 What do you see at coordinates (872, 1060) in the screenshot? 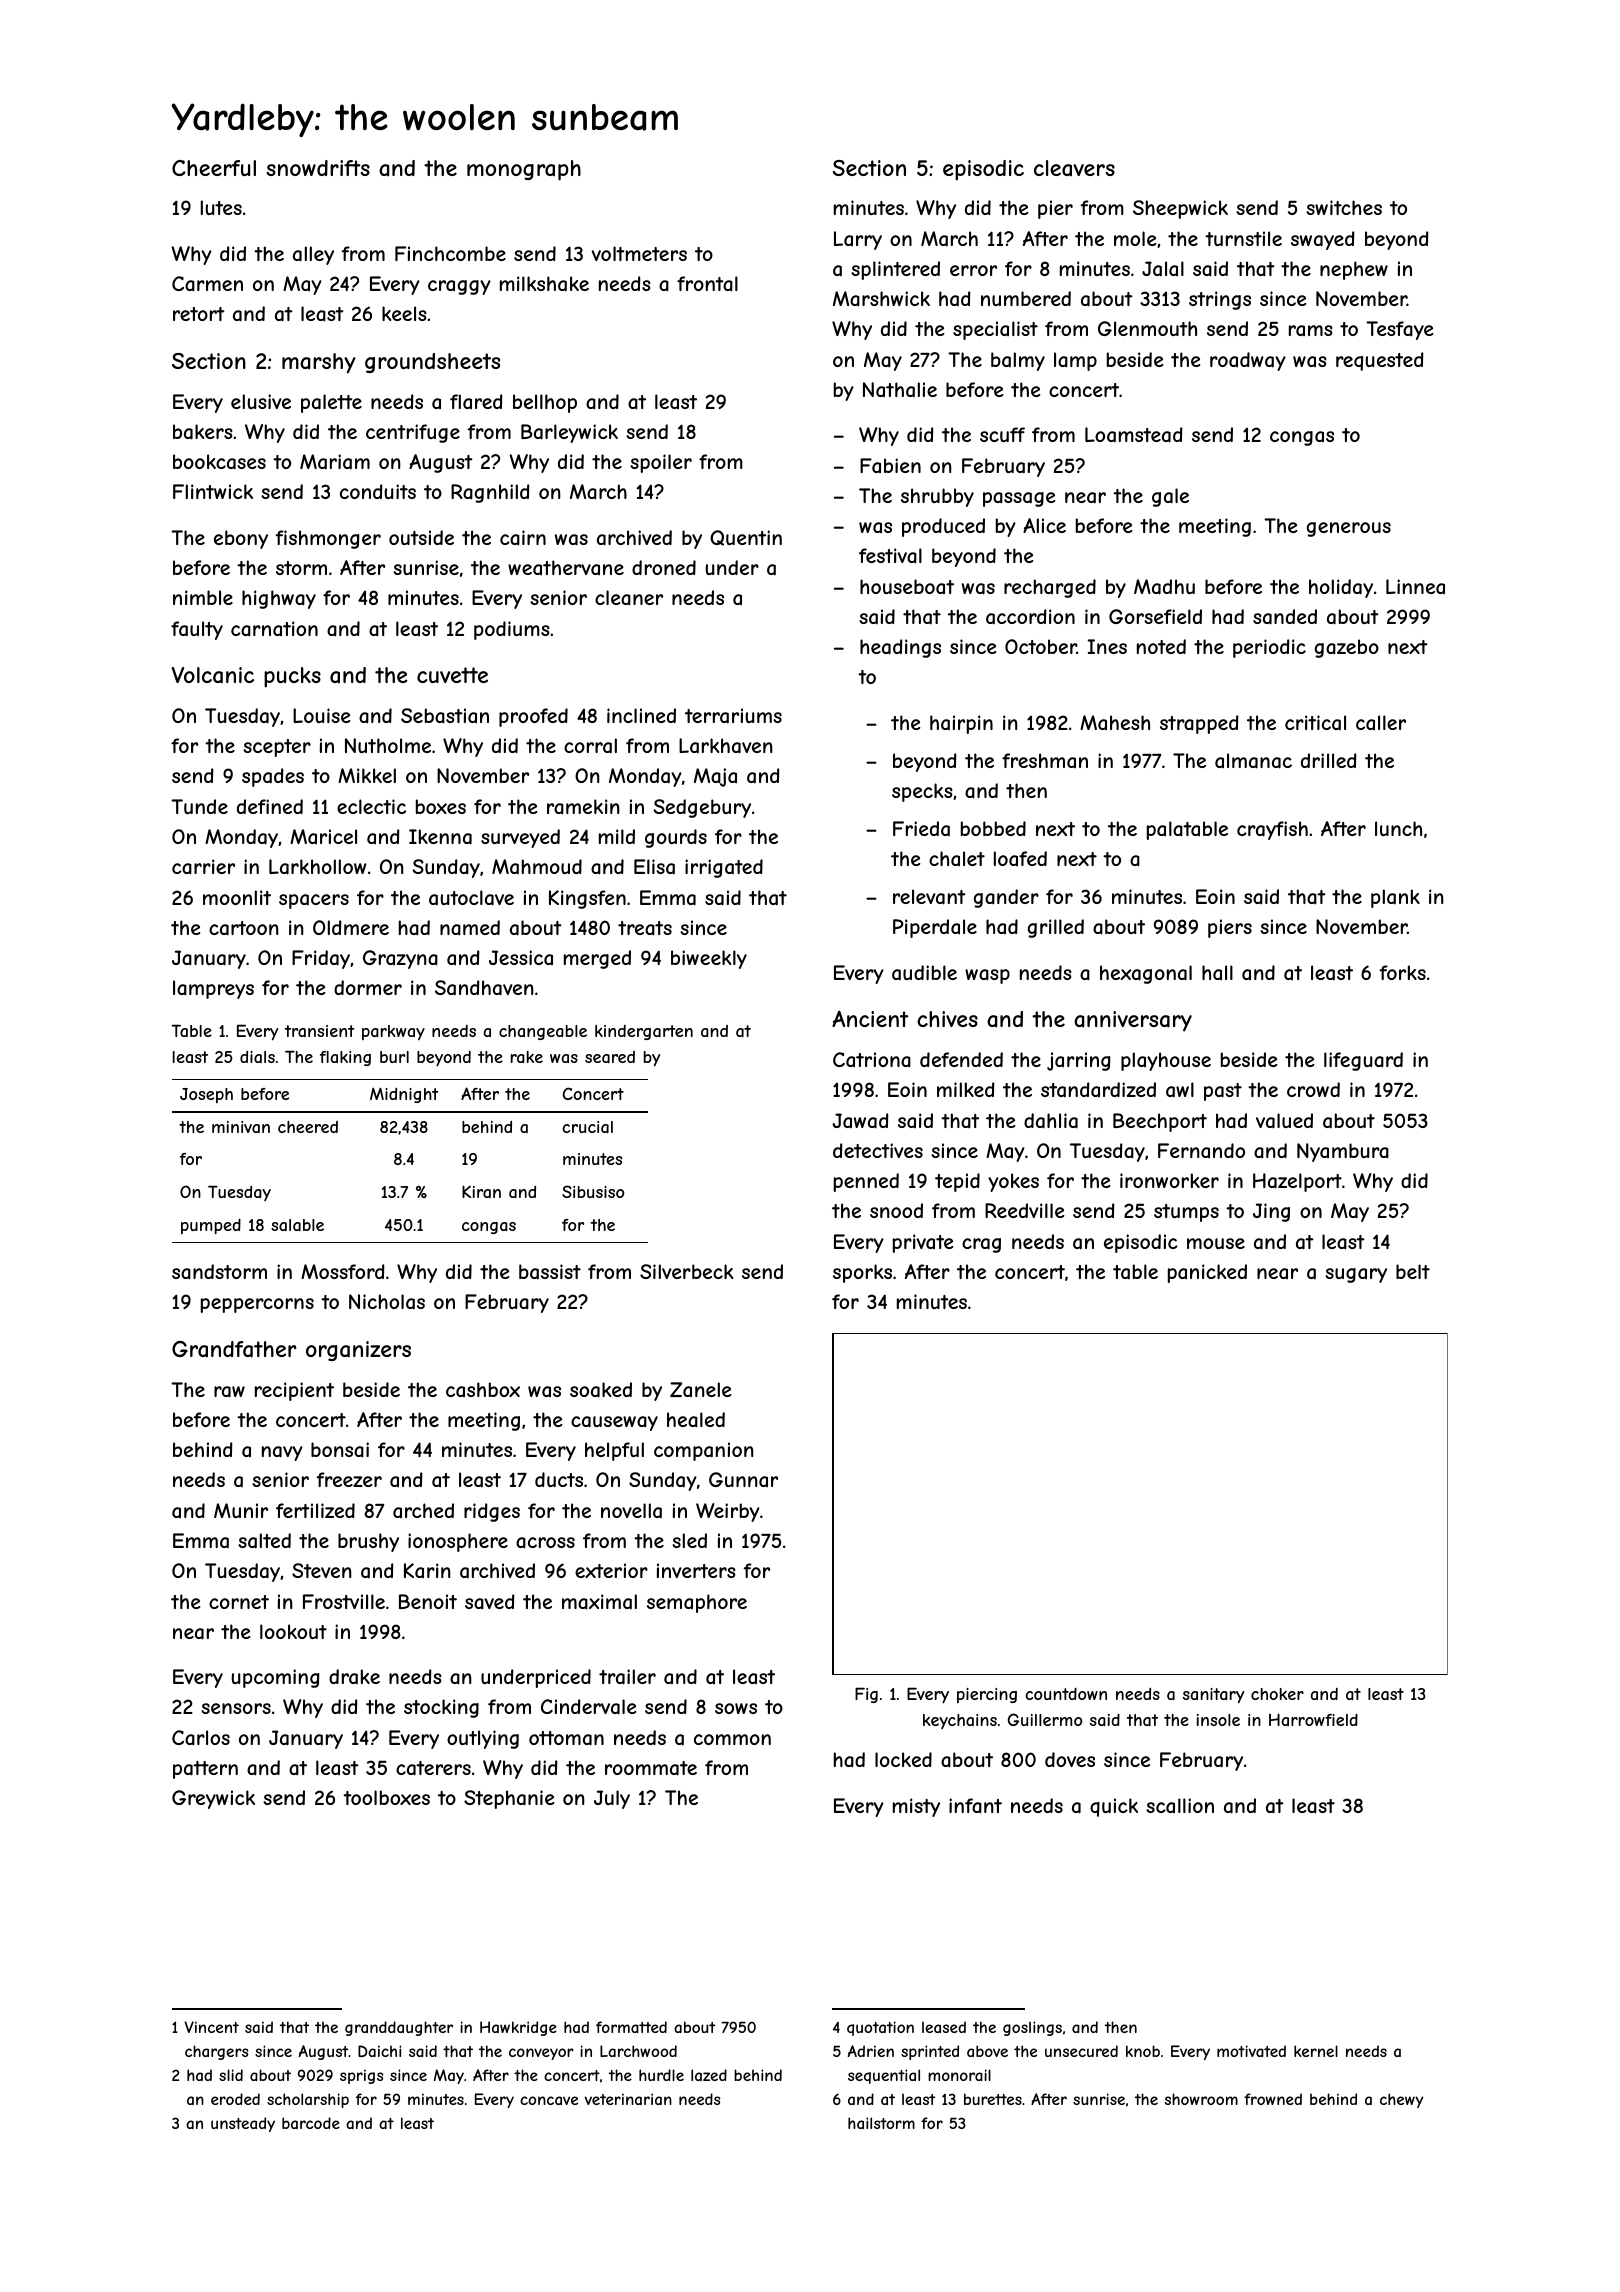
I see `Catriona` at bounding box center [872, 1060].
